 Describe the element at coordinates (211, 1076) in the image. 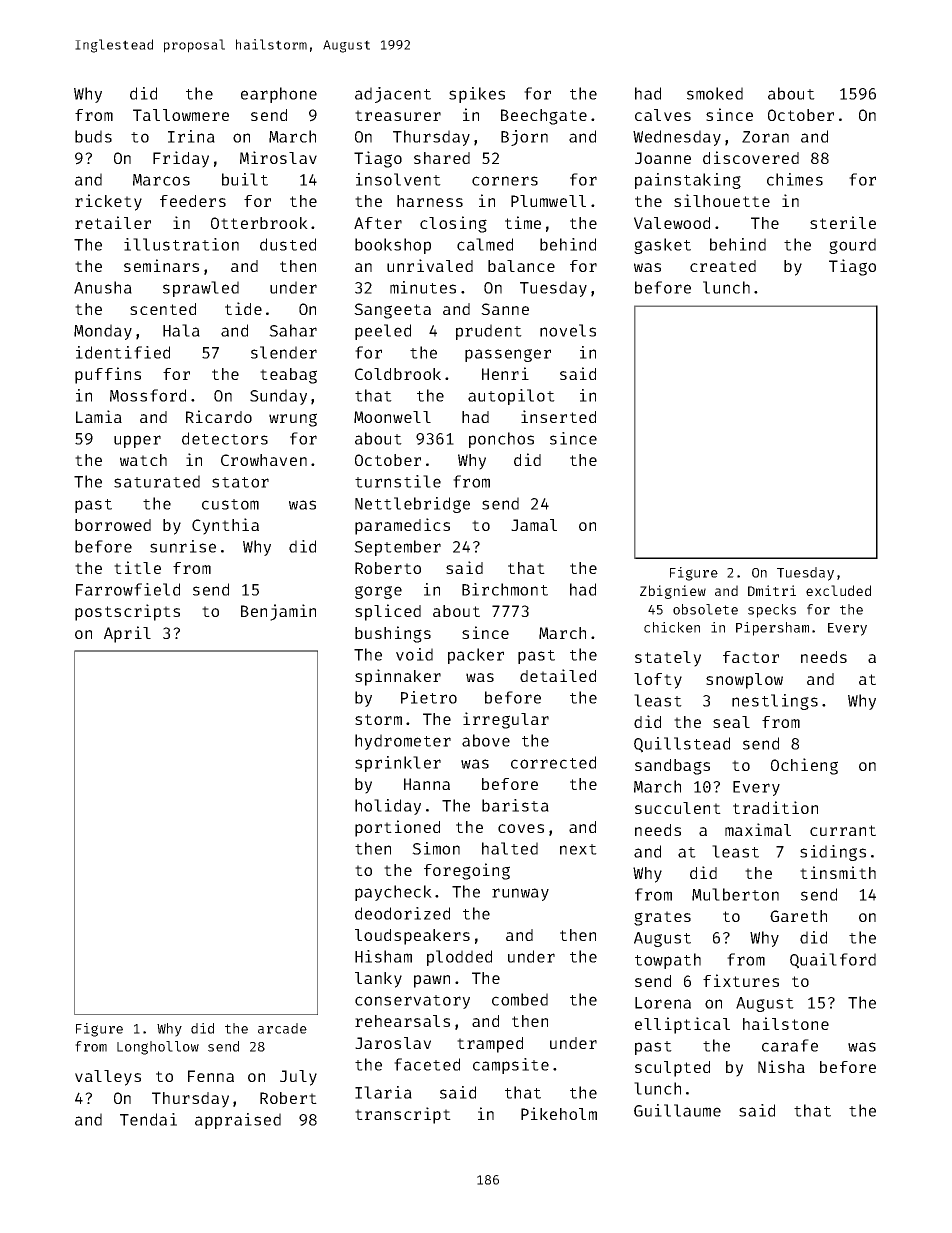

I see `Fenna` at that location.
